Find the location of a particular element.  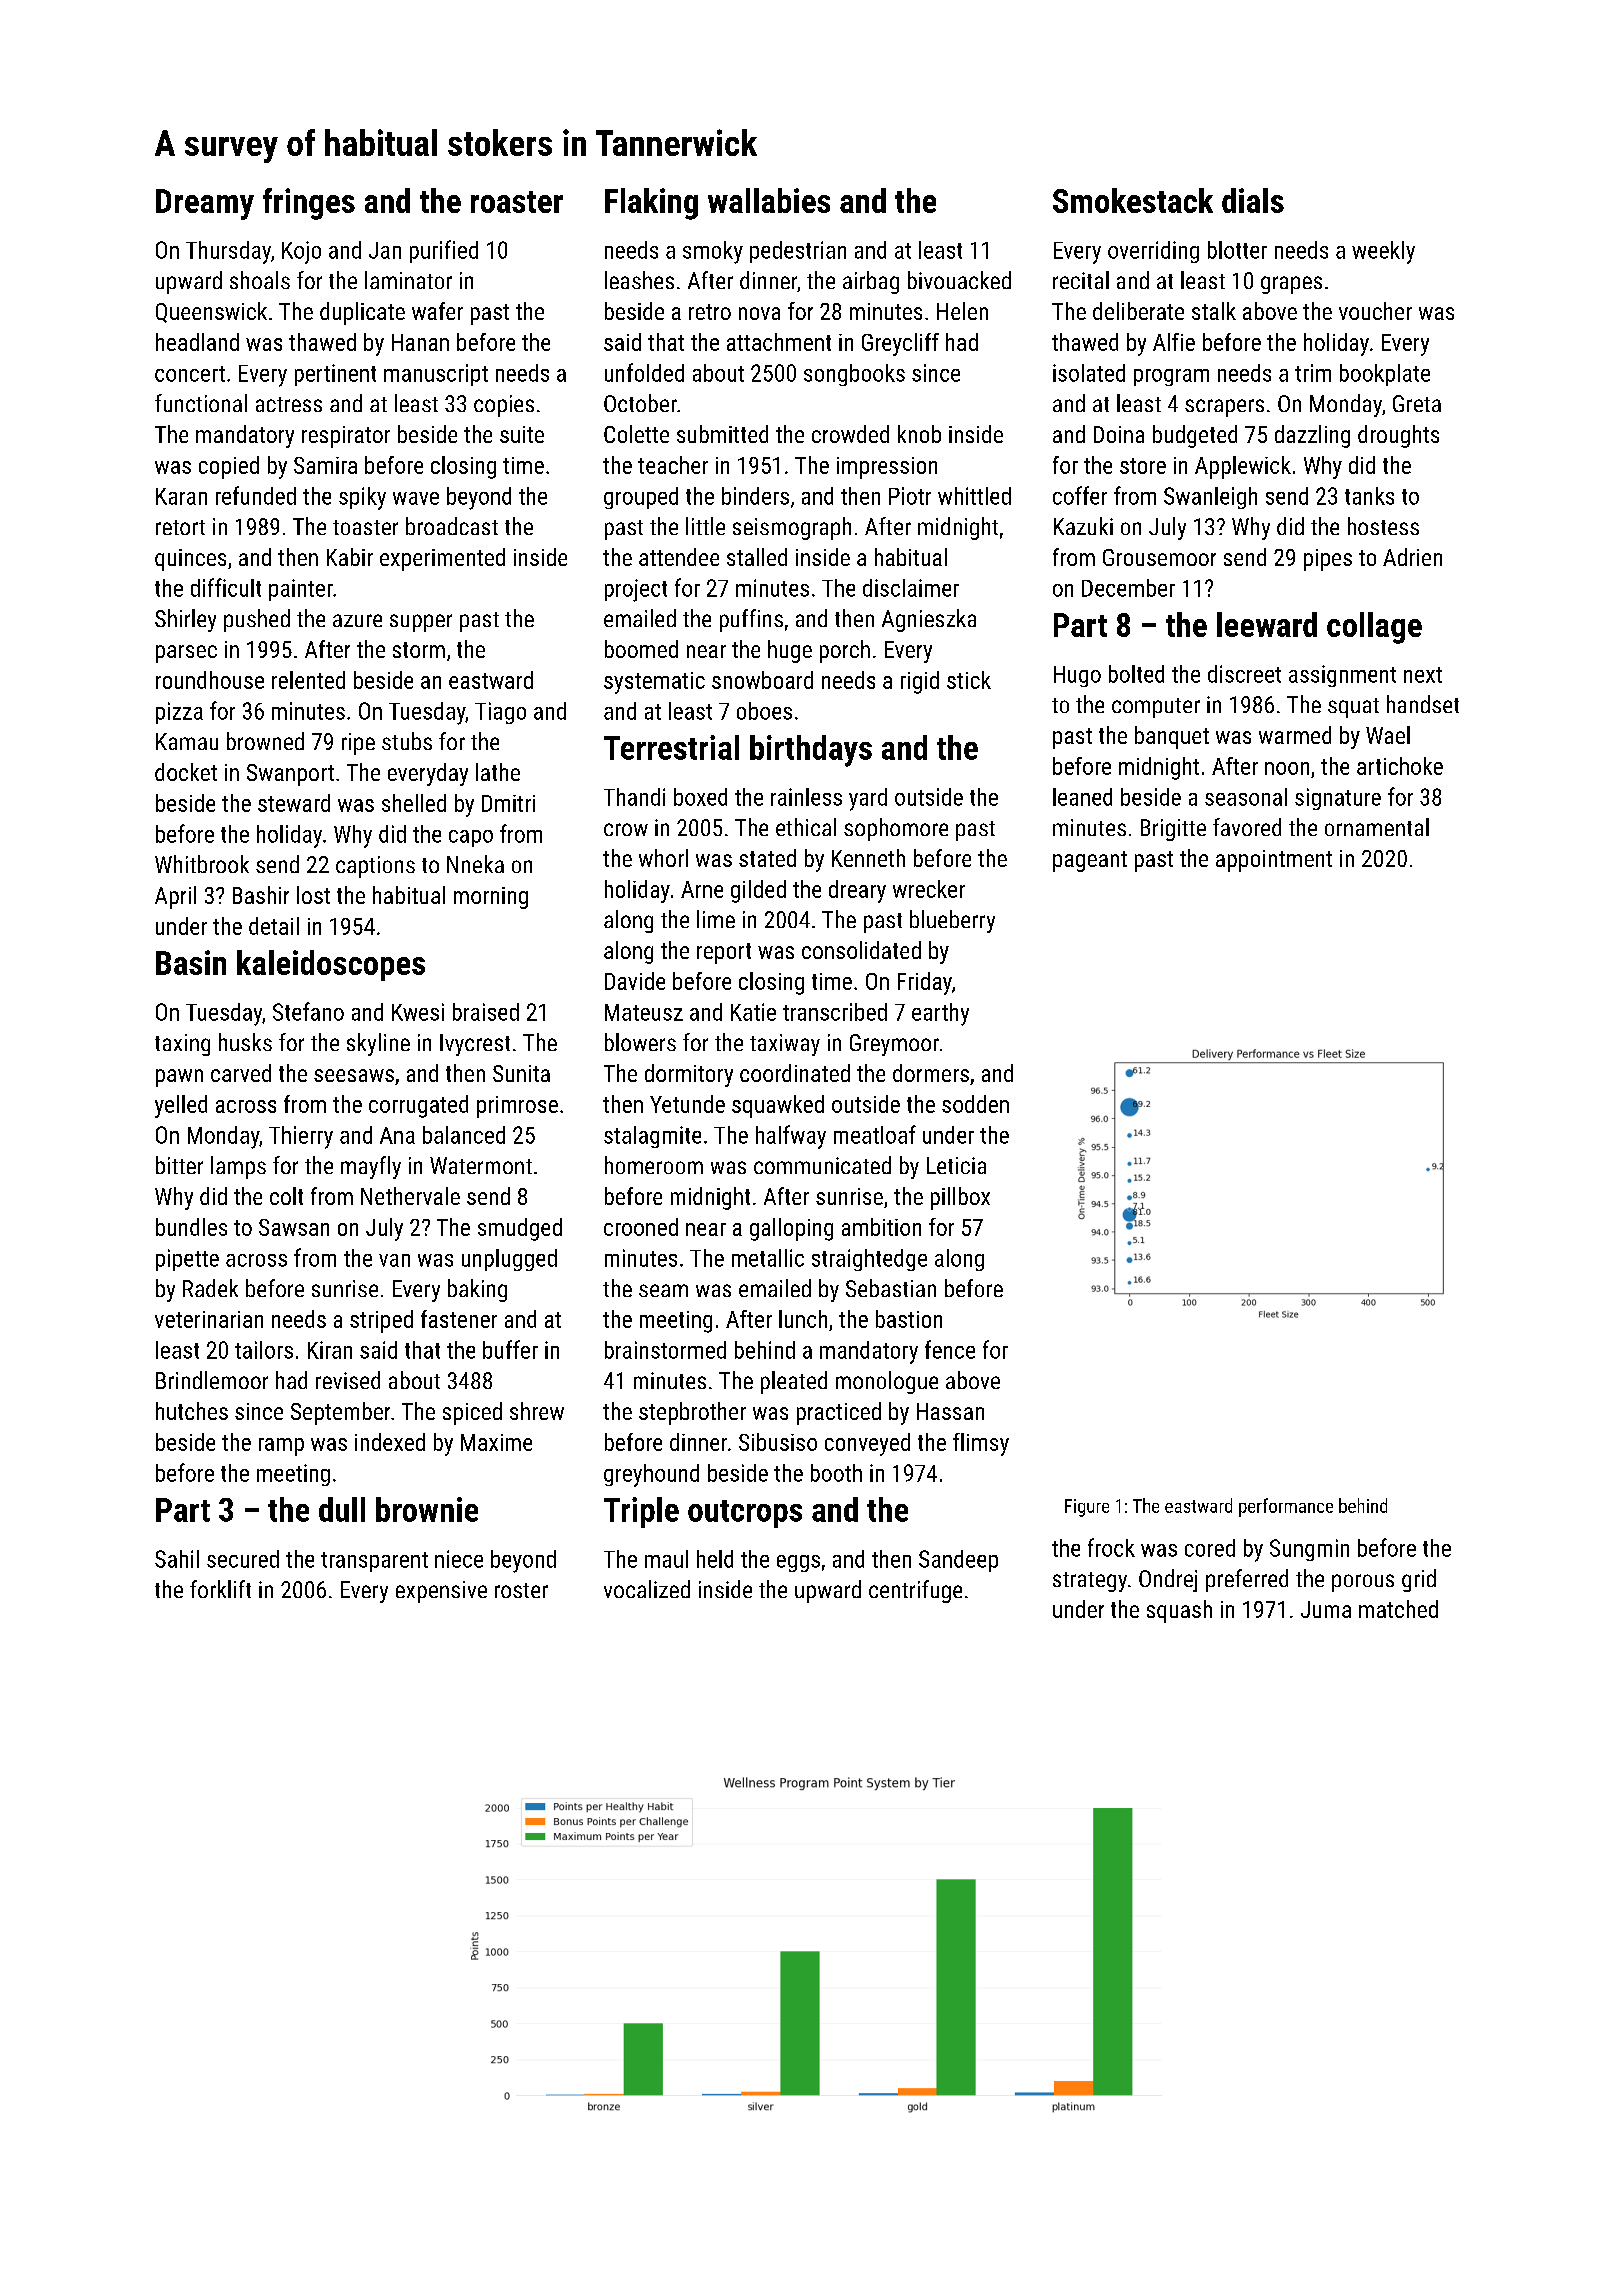

puffins is located at coordinates (751, 620).
